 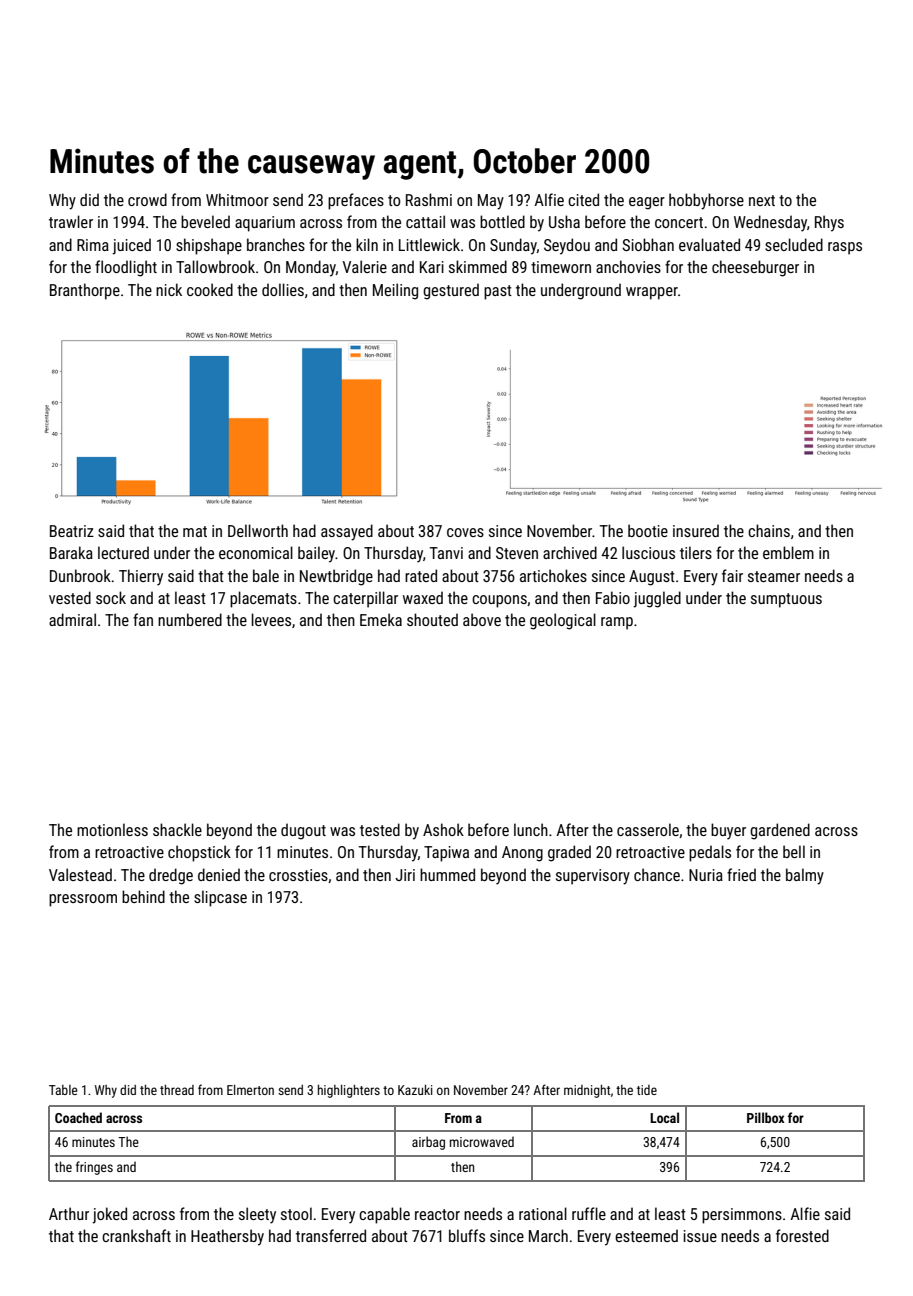 I want to click on chains, so click(x=769, y=530).
